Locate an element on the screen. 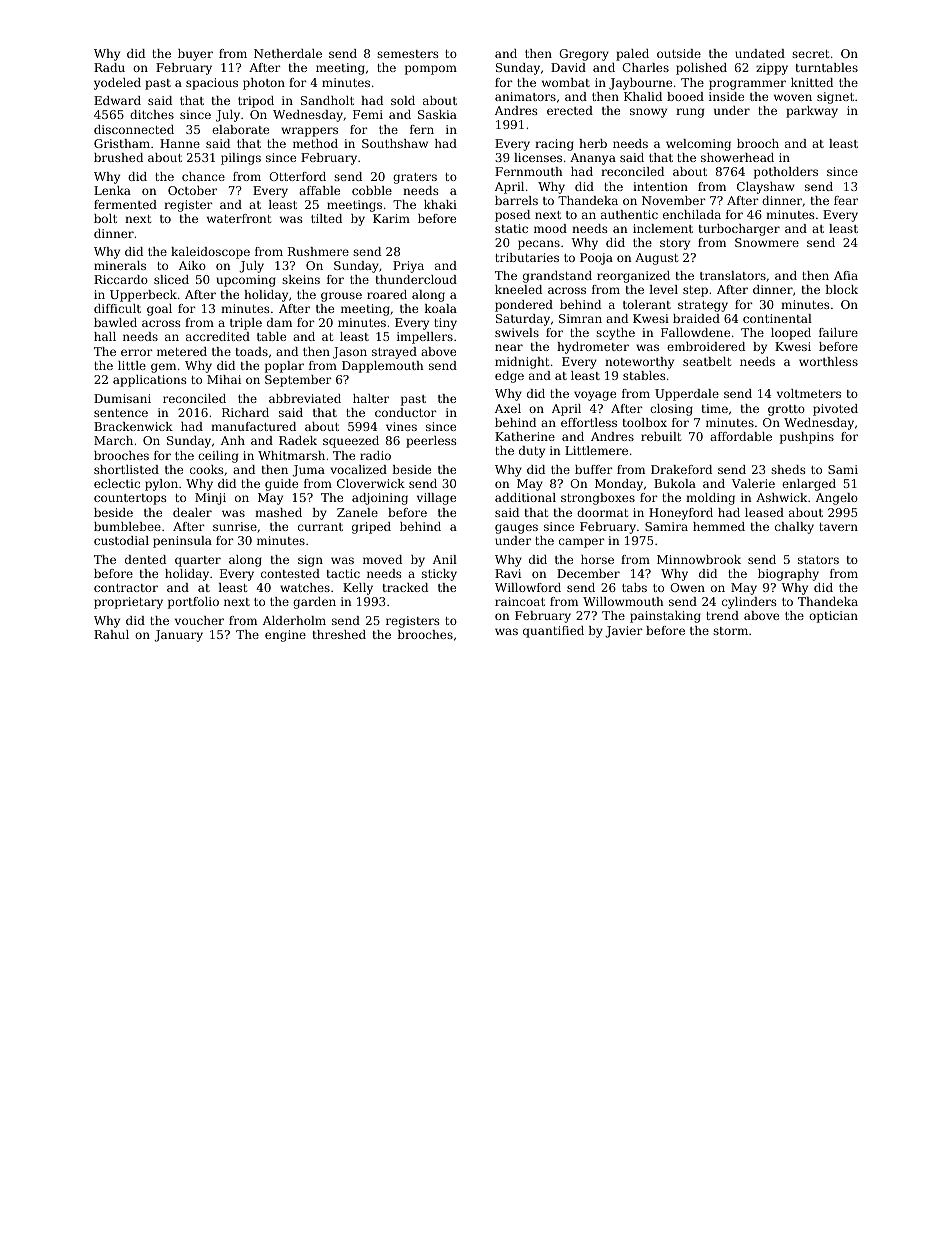  Lenka is located at coordinates (112, 190).
